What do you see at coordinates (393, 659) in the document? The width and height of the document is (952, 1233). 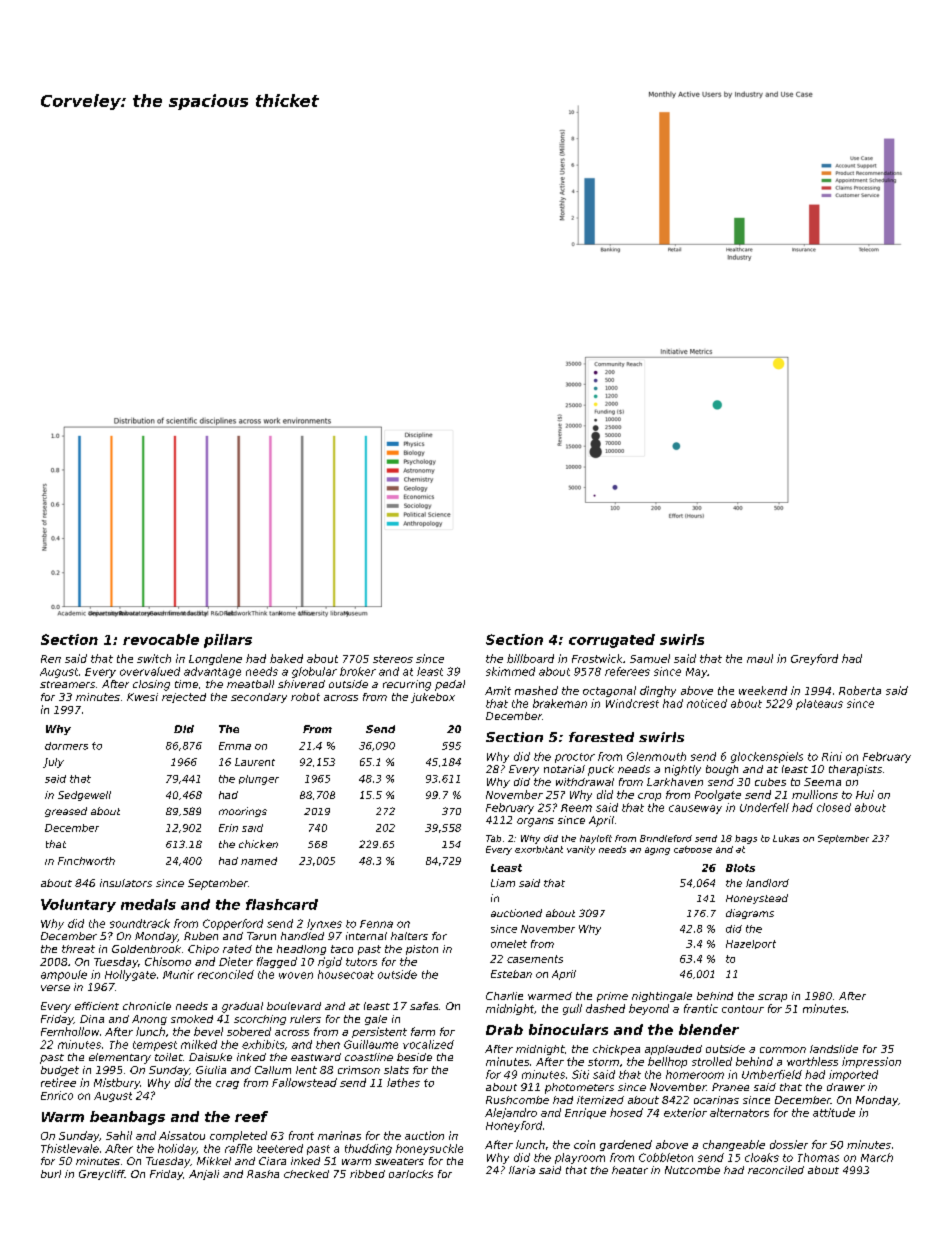 I see `stereos` at bounding box center [393, 659].
